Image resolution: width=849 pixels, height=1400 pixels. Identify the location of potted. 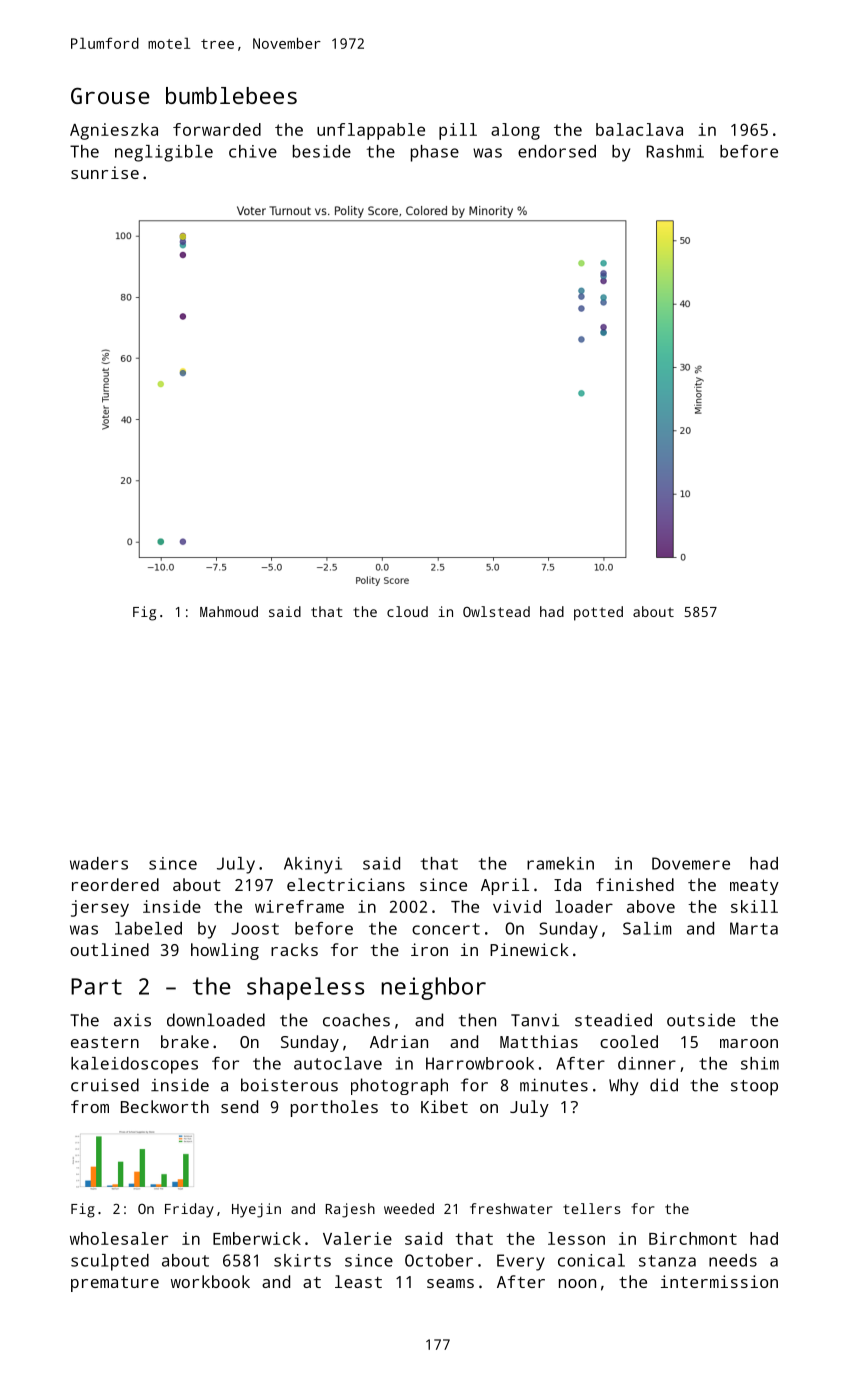
(598, 613).
